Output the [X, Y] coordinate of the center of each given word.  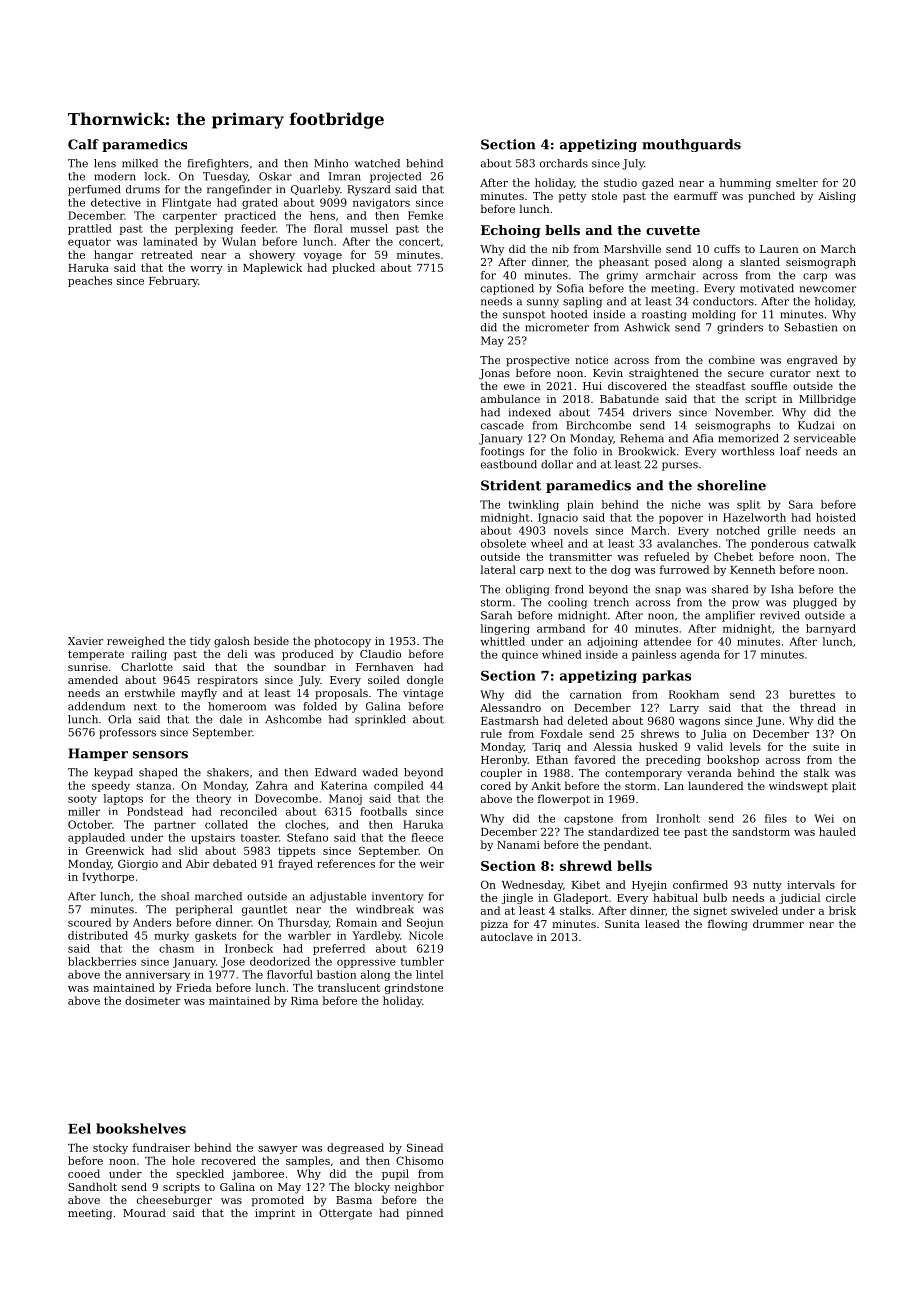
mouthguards [691, 145]
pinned [424, 1214]
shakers [228, 772]
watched [377, 163]
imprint [275, 1214]
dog [621, 570]
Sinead [425, 1147]
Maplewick [272, 268]
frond [569, 589]
